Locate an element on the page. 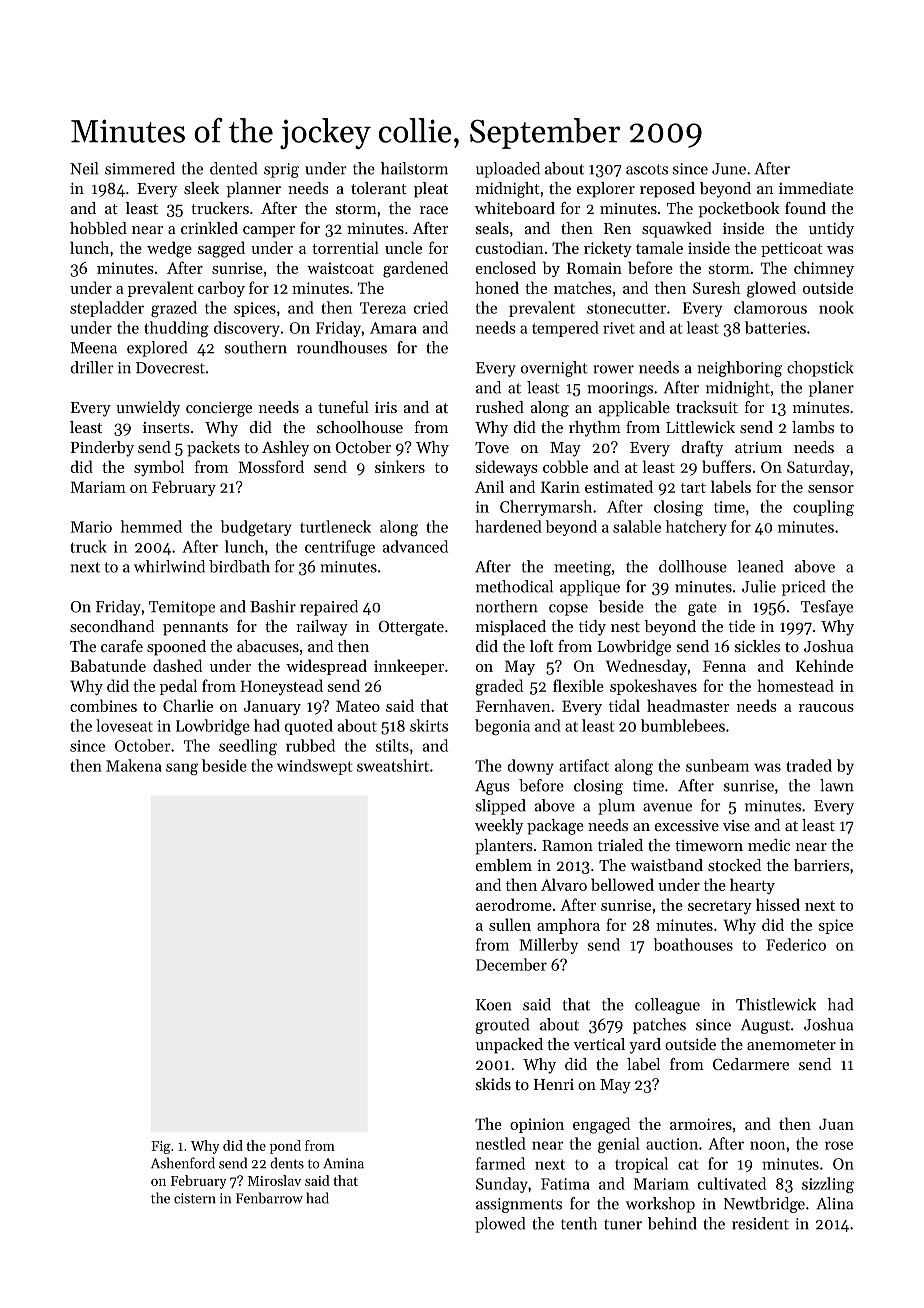 Image resolution: width=924 pixels, height=1308 pixels. Kehinde is located at coordinates (824, 665).
